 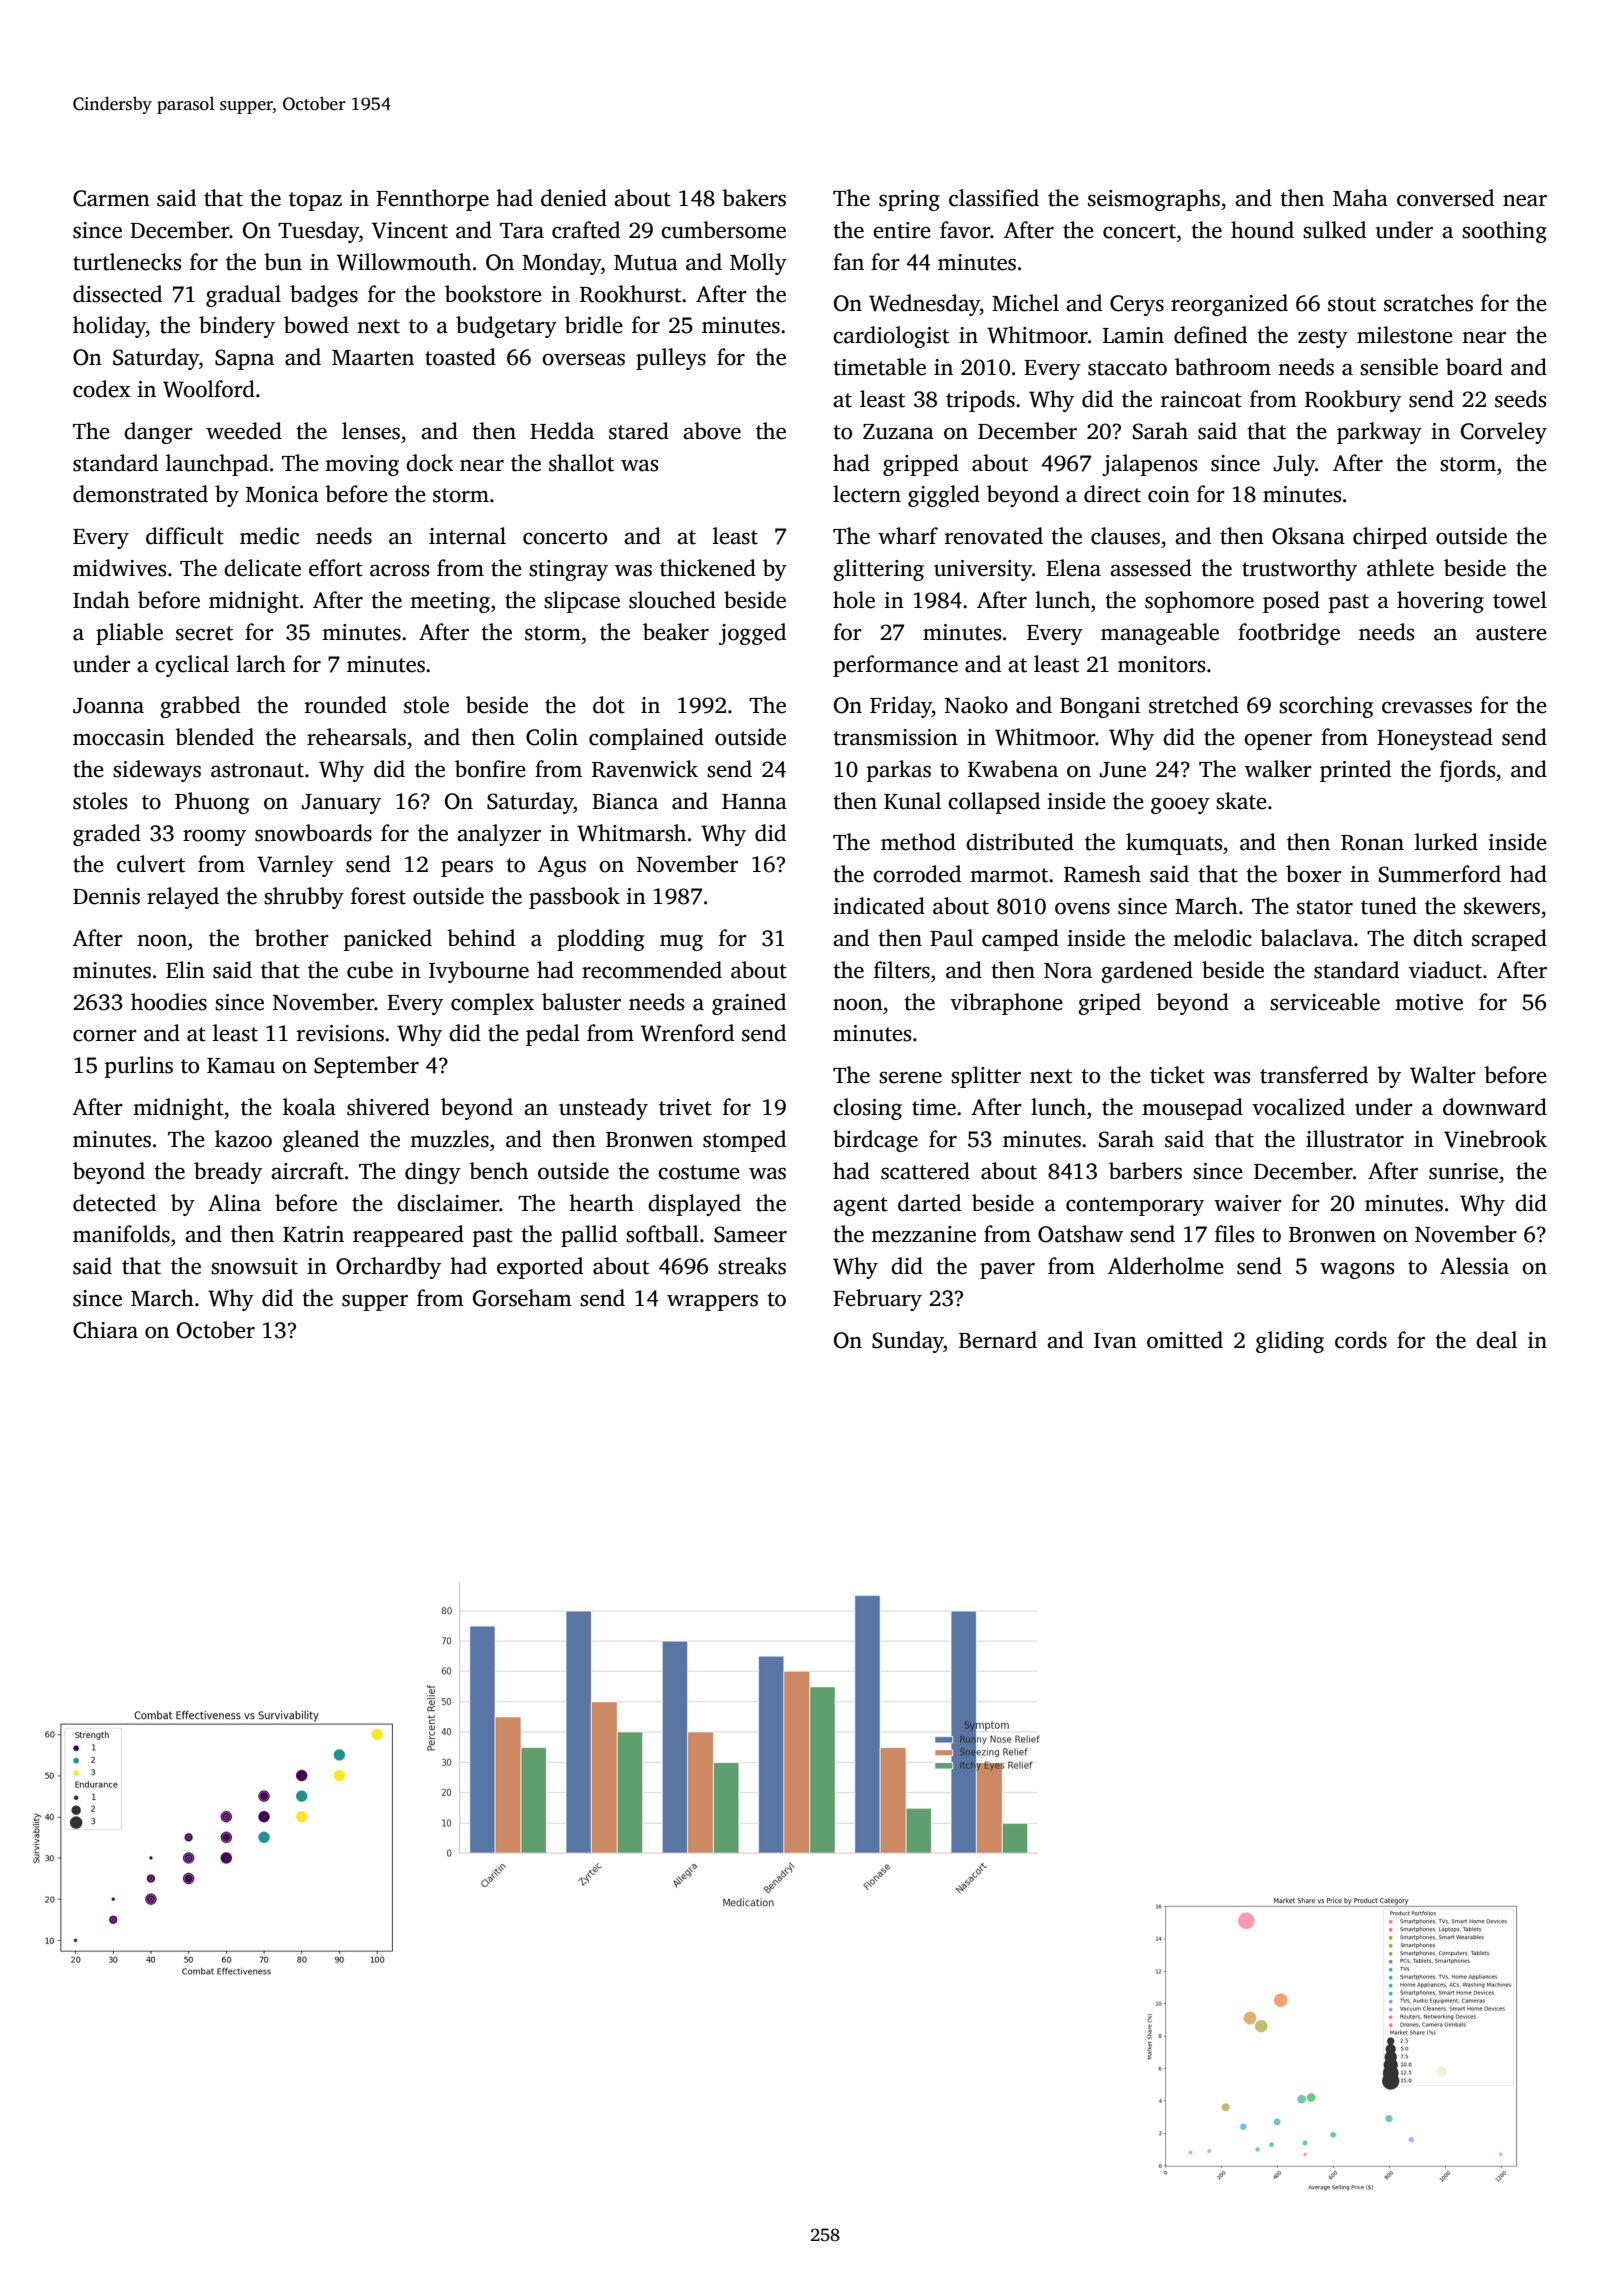 I want to click on Bernard, so click(x=998, y=1340).
